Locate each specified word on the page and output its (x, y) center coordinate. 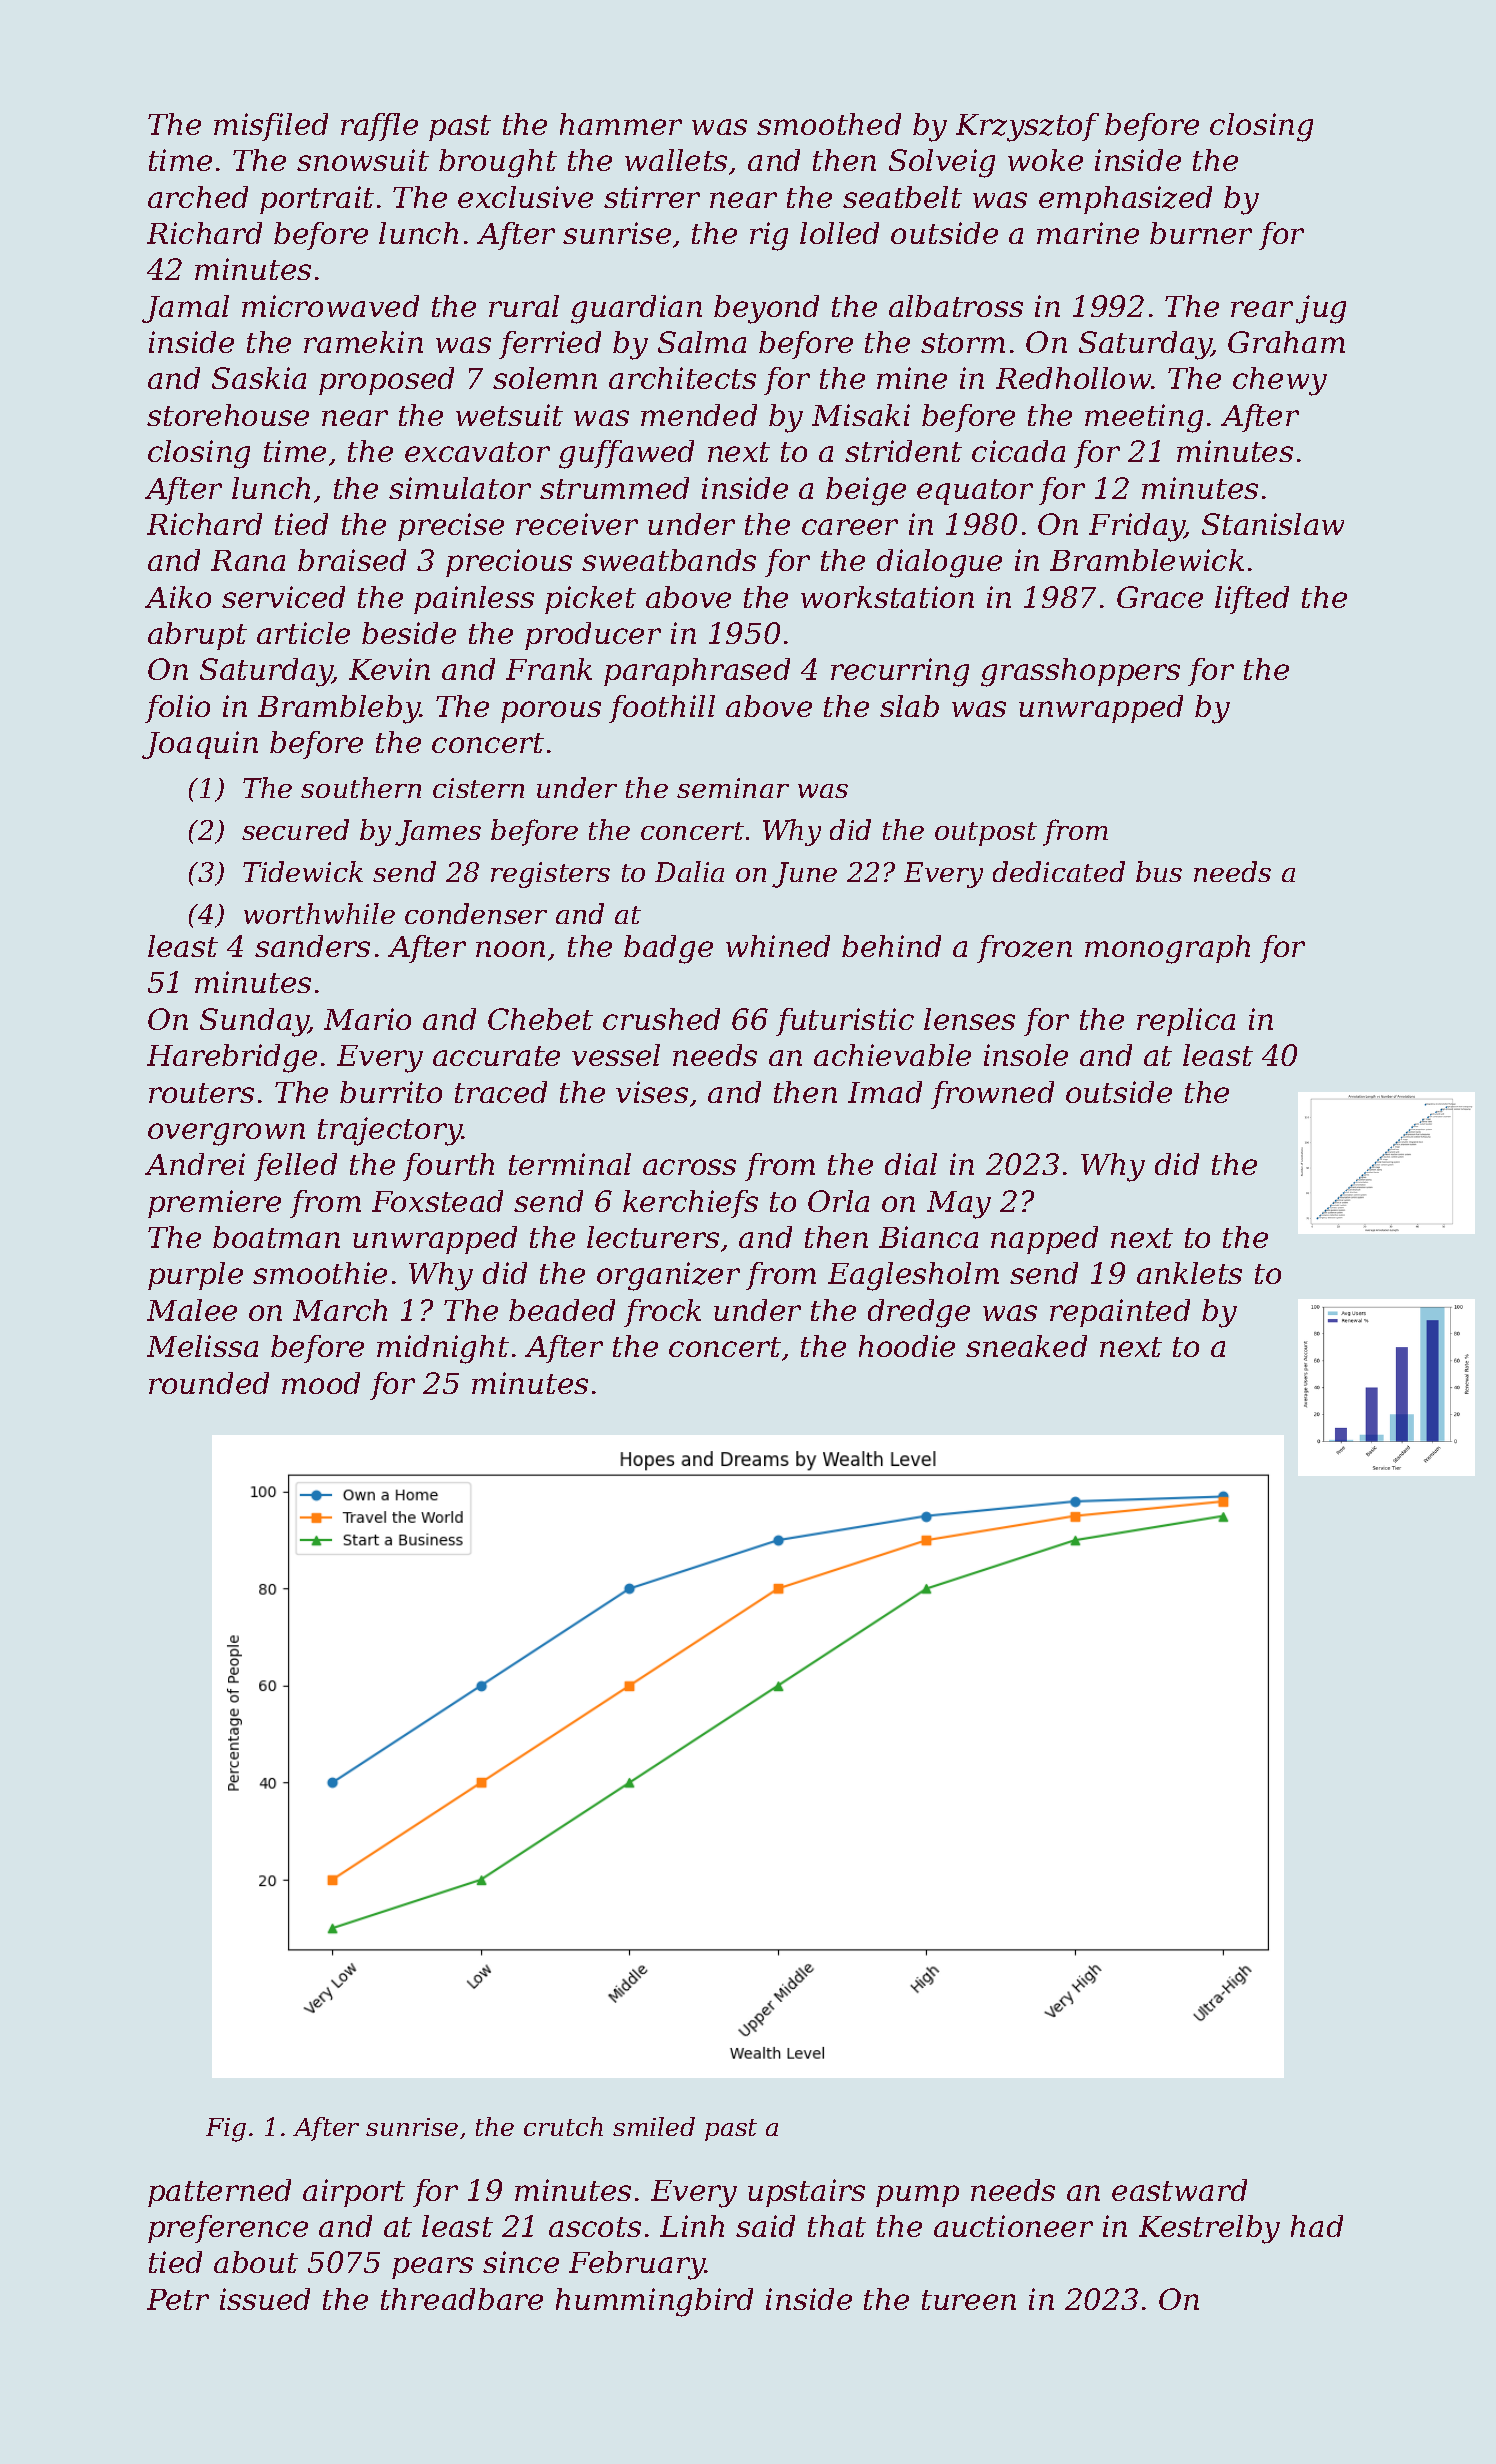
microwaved (330, 306)
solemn (545, 378)
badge (668, 949)
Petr (178, 2299)
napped (1044, 1240)
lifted (1252, 600)
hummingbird (654, 2302)
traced (501, 1092)
